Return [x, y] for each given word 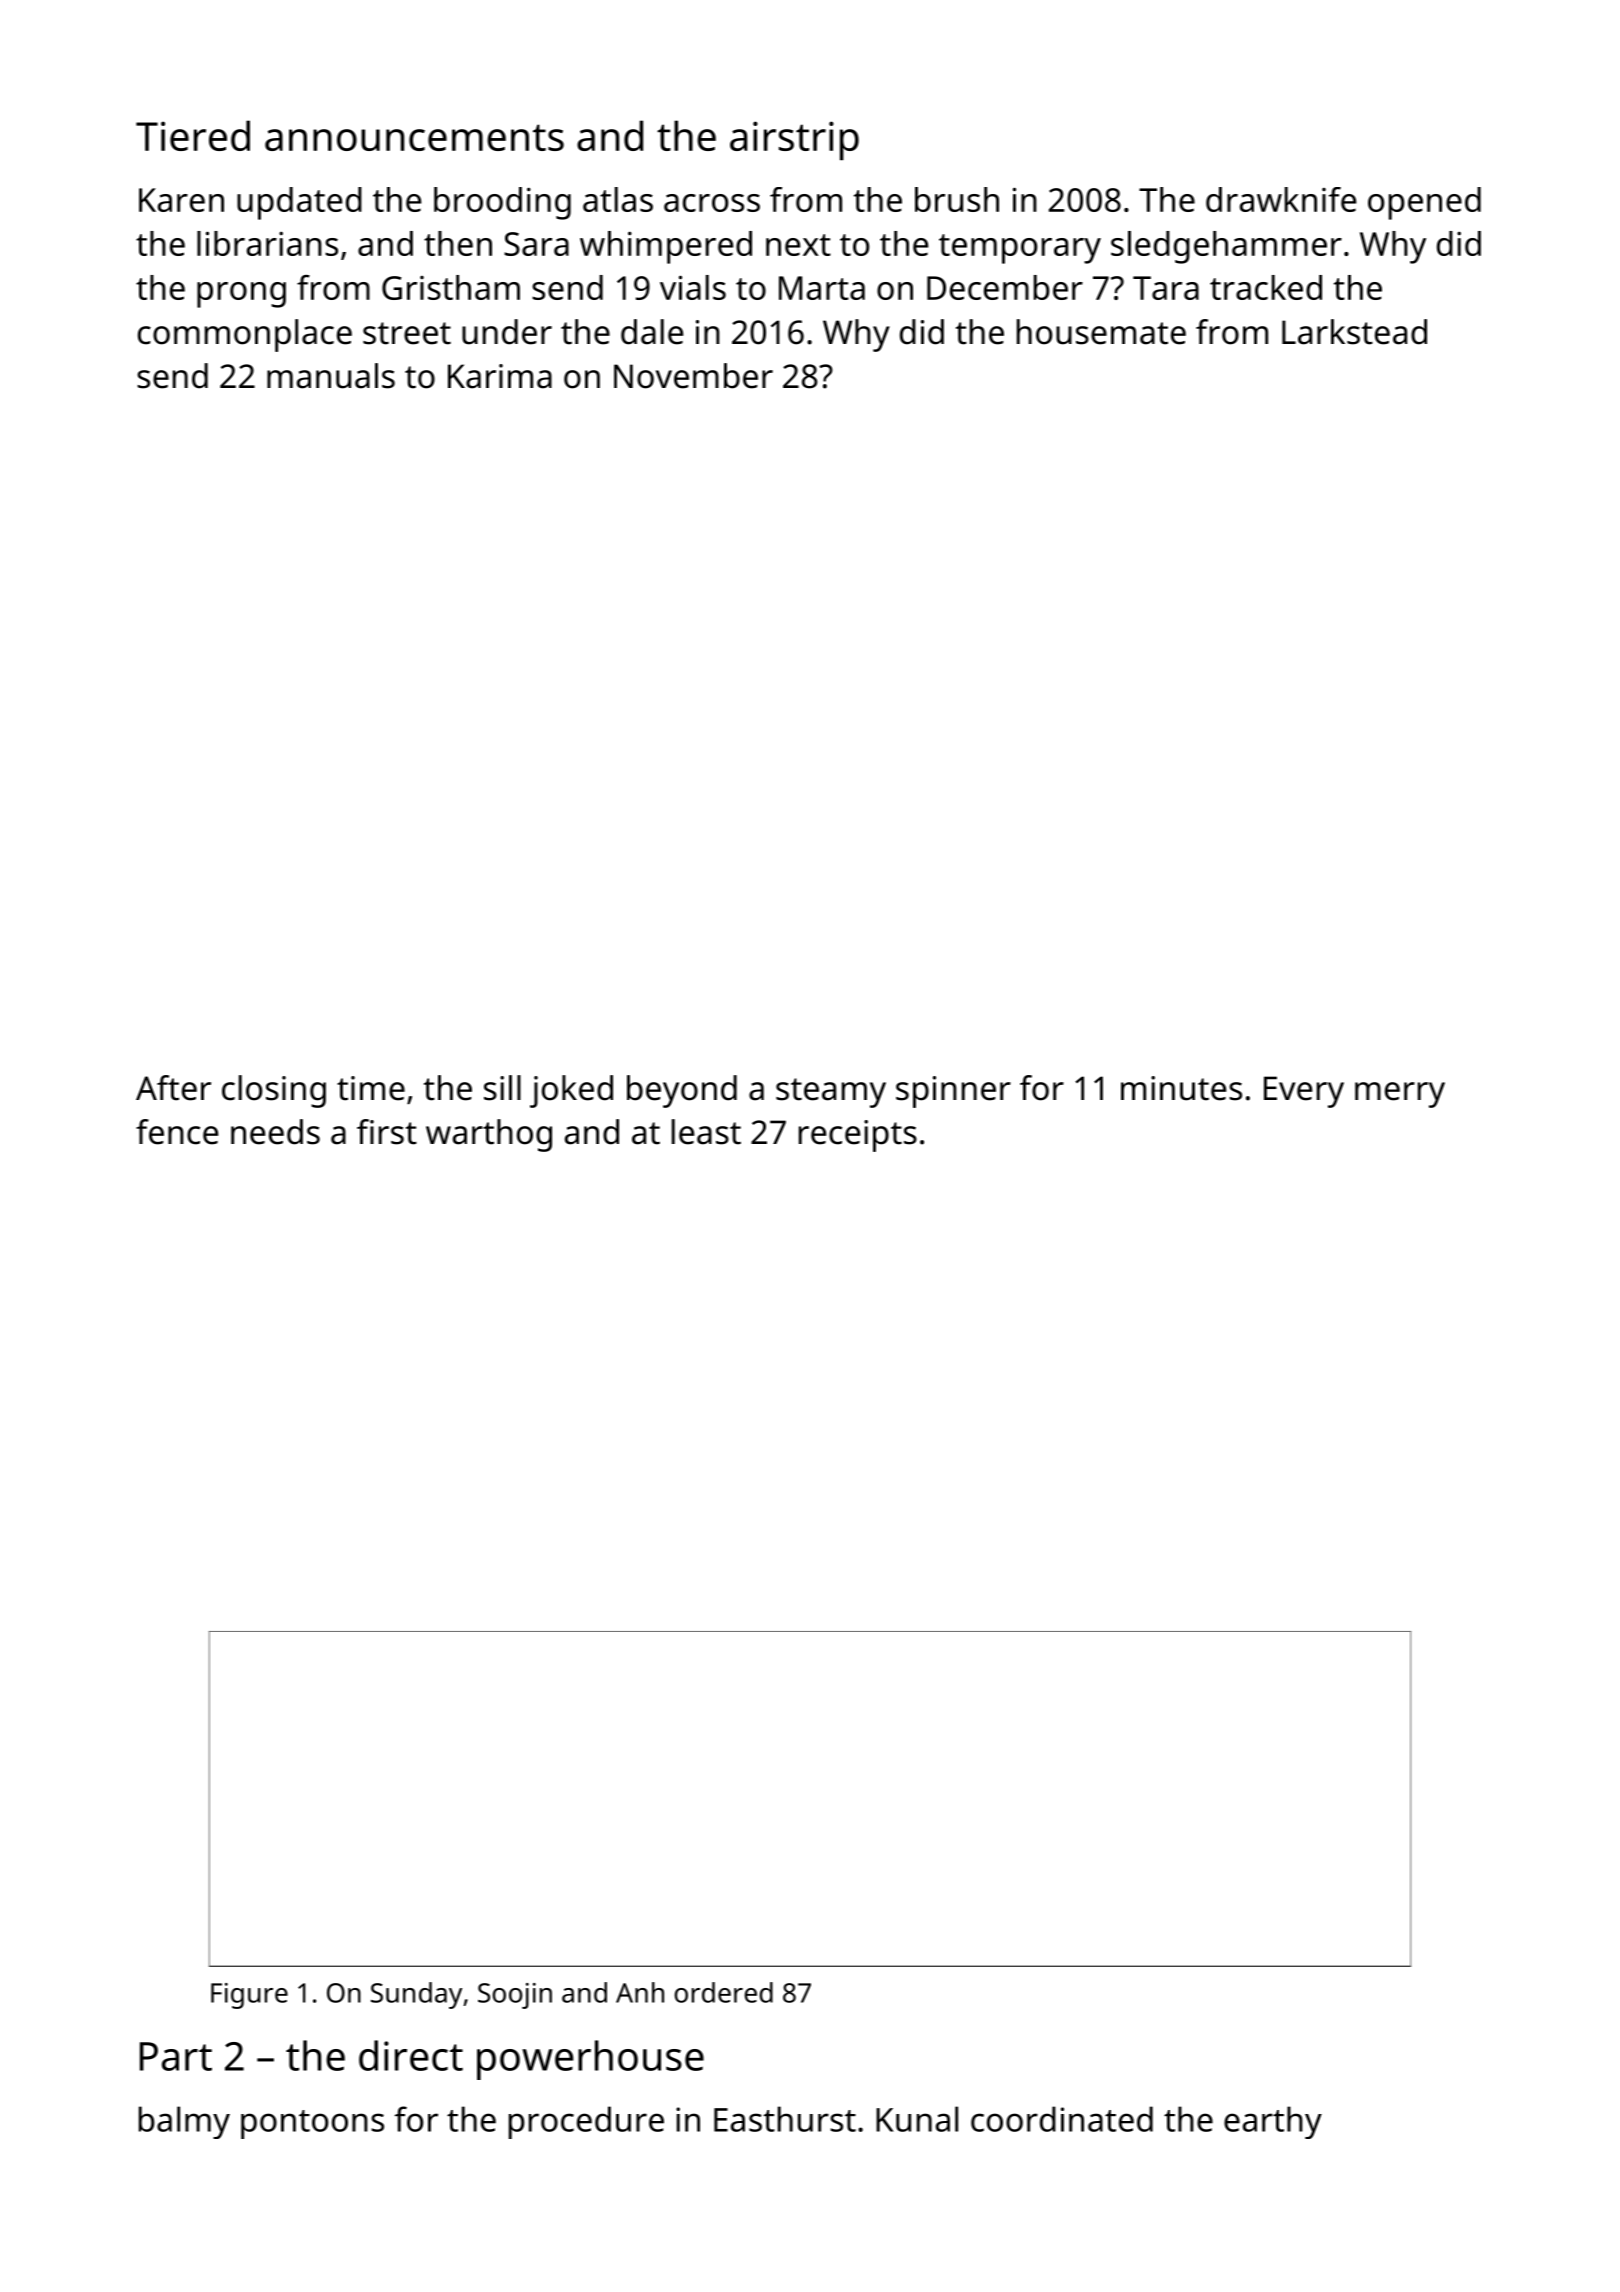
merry [1400, 1095]
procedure [586, 2122]
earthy [1273, 2122]
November [693, 376]
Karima [500, 376]
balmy [184, 2122]
